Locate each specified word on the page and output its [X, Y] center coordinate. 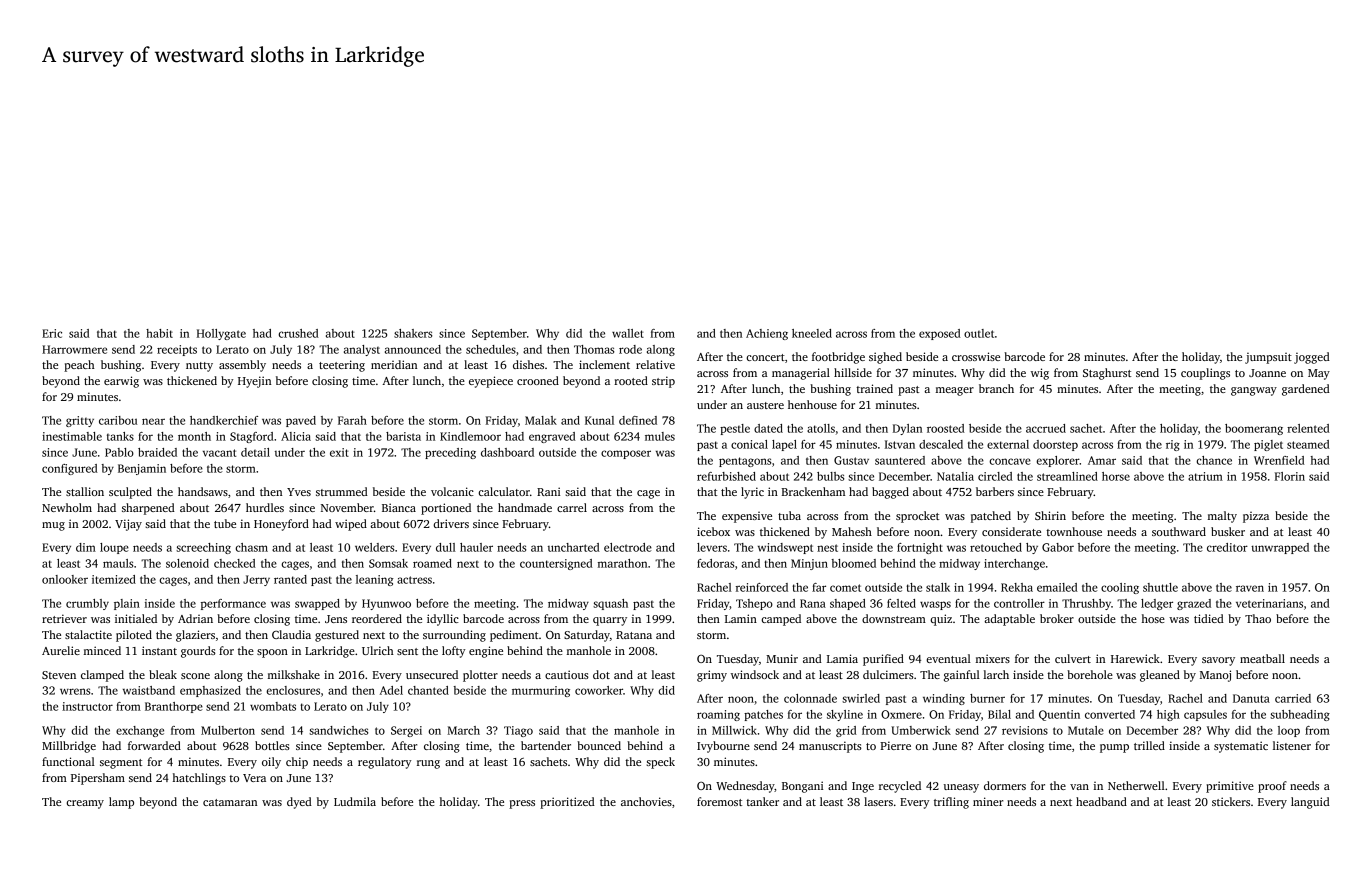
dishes [528, 364]
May [1319, 374]
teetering [342, 366]
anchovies [646, 801]
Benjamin [142, 469]
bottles [272, 745]
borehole [1090, 674]
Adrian [195, 618]
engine [486, 652]
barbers [995, 491]
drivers [451, 523]
